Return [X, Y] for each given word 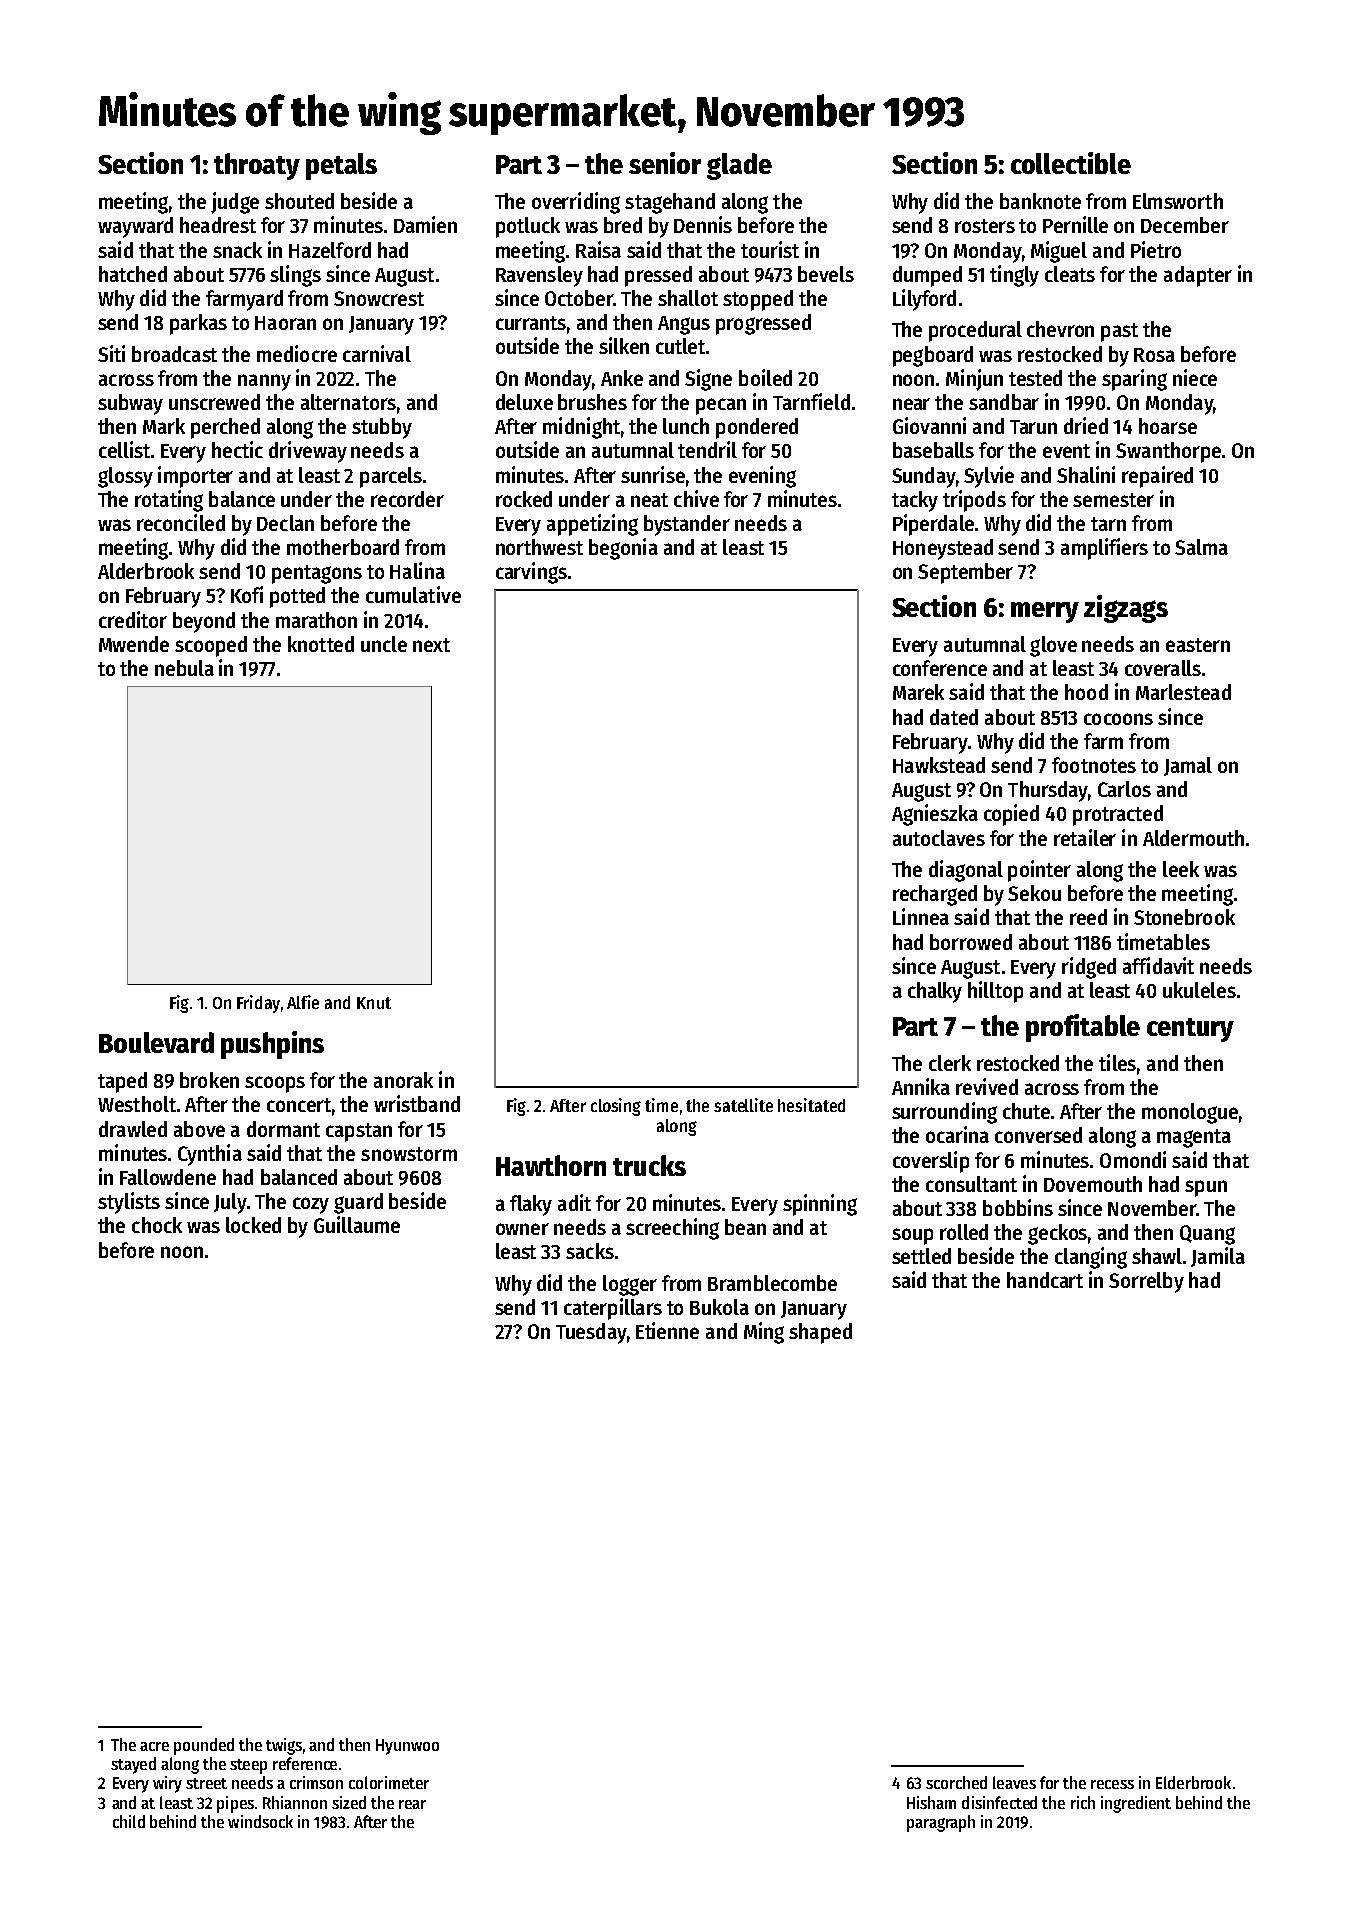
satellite [743, 1105]
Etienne [667, 1330]
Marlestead [1183, 692]
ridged [1089, 968]
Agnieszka [935, 815]
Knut [374, 1003]
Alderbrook [146, 571]
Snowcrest [379, 298]
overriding [576, 203]
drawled [133, 1129]
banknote [1040, 201]
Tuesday [591, 1333]
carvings [531, 573]
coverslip [931, 1162]
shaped [820, 1333]
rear [412, 1804]
